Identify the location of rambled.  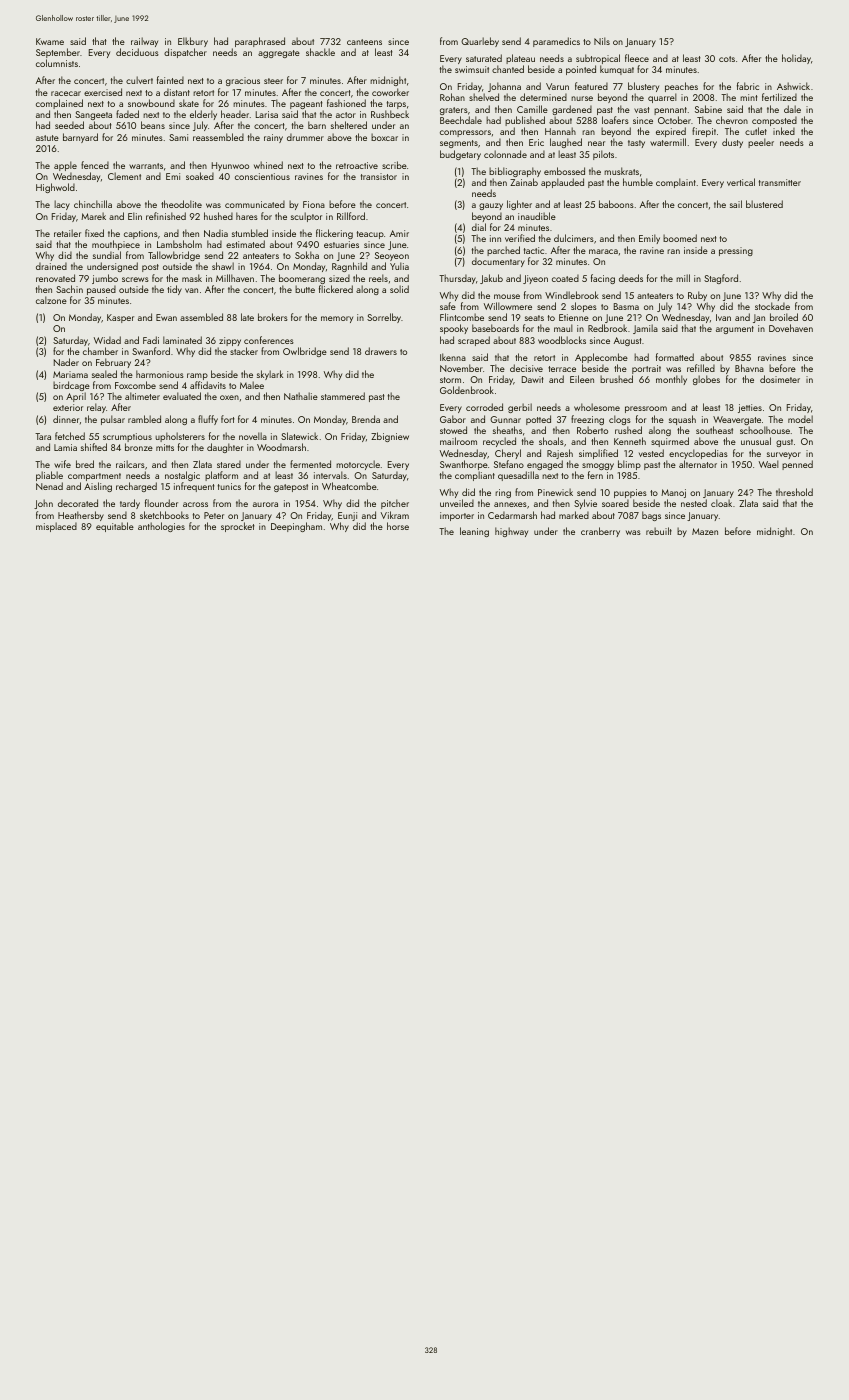
(144, 419).
